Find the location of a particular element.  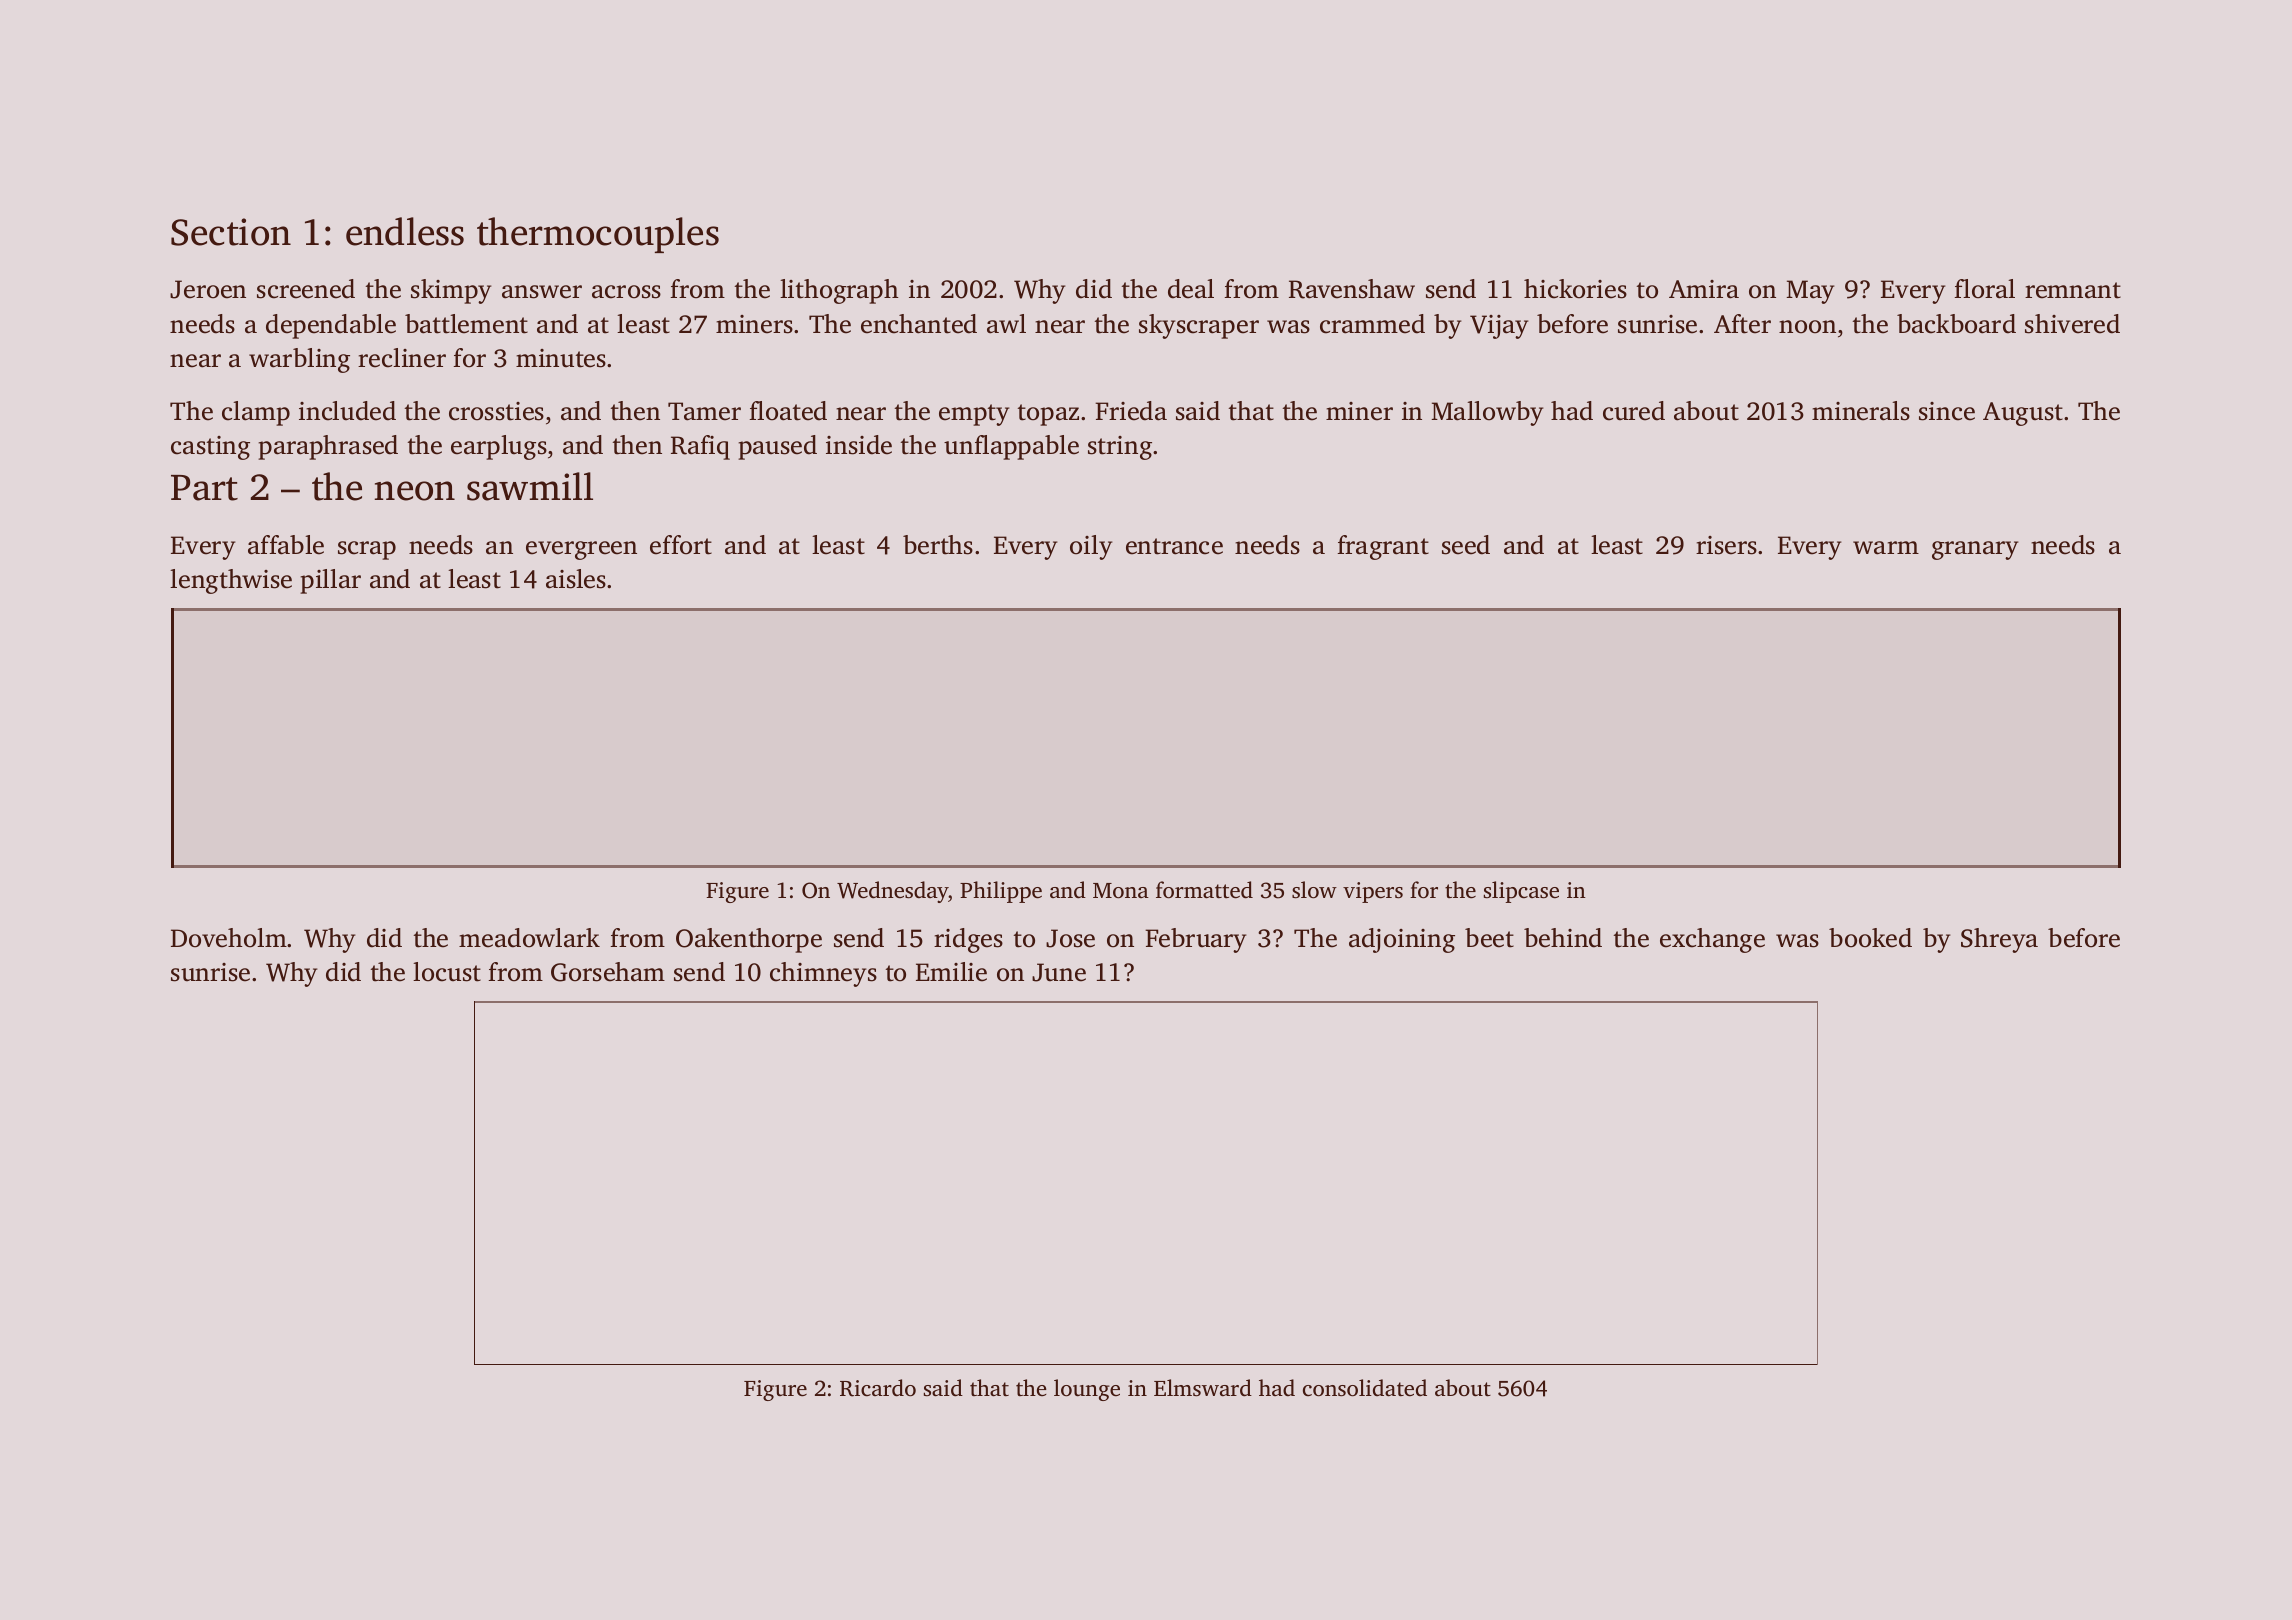

Shreya is located at coordinates (1999, 940).
